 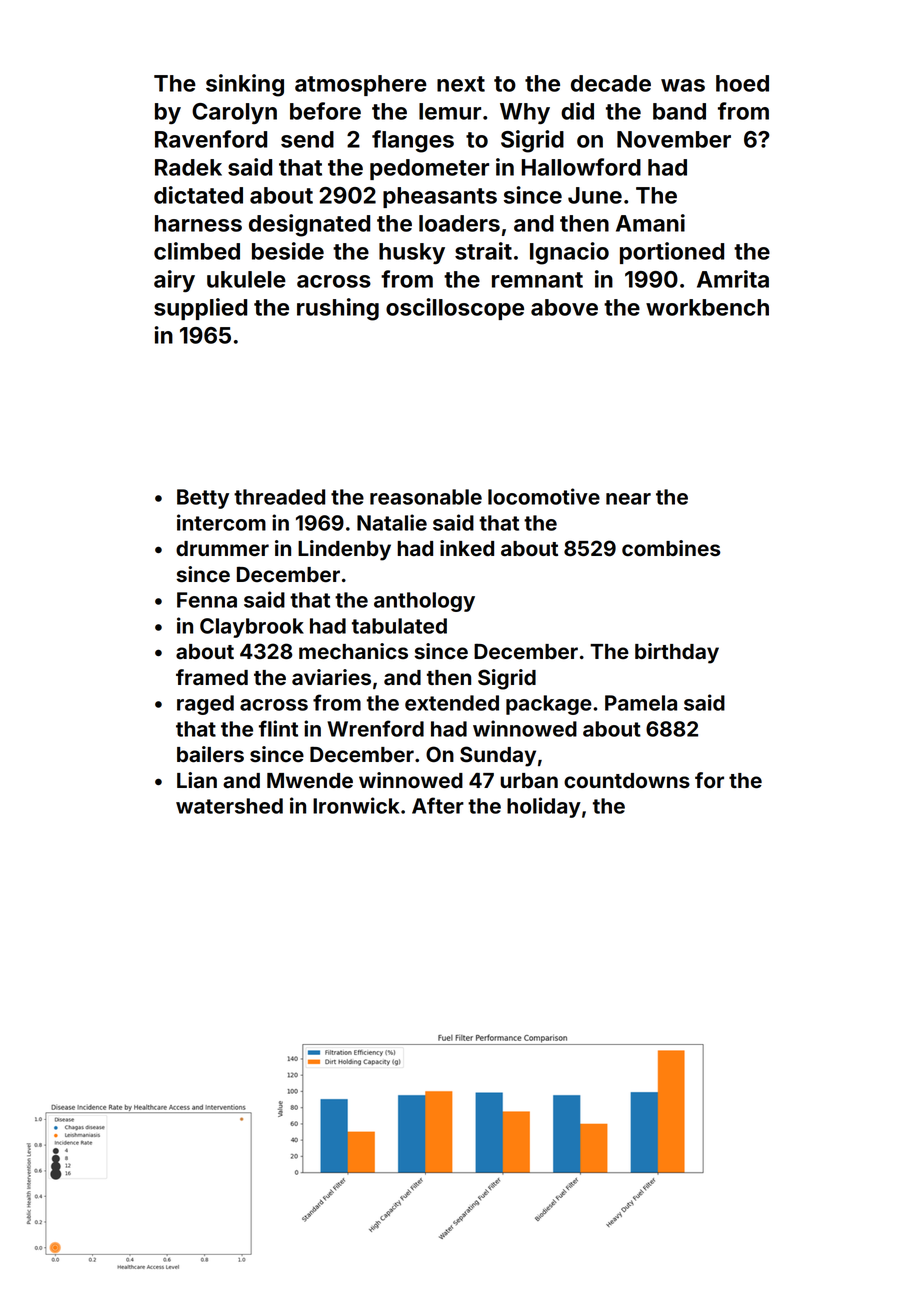 I want to click on ukulele, so click(x=246, y=279).
